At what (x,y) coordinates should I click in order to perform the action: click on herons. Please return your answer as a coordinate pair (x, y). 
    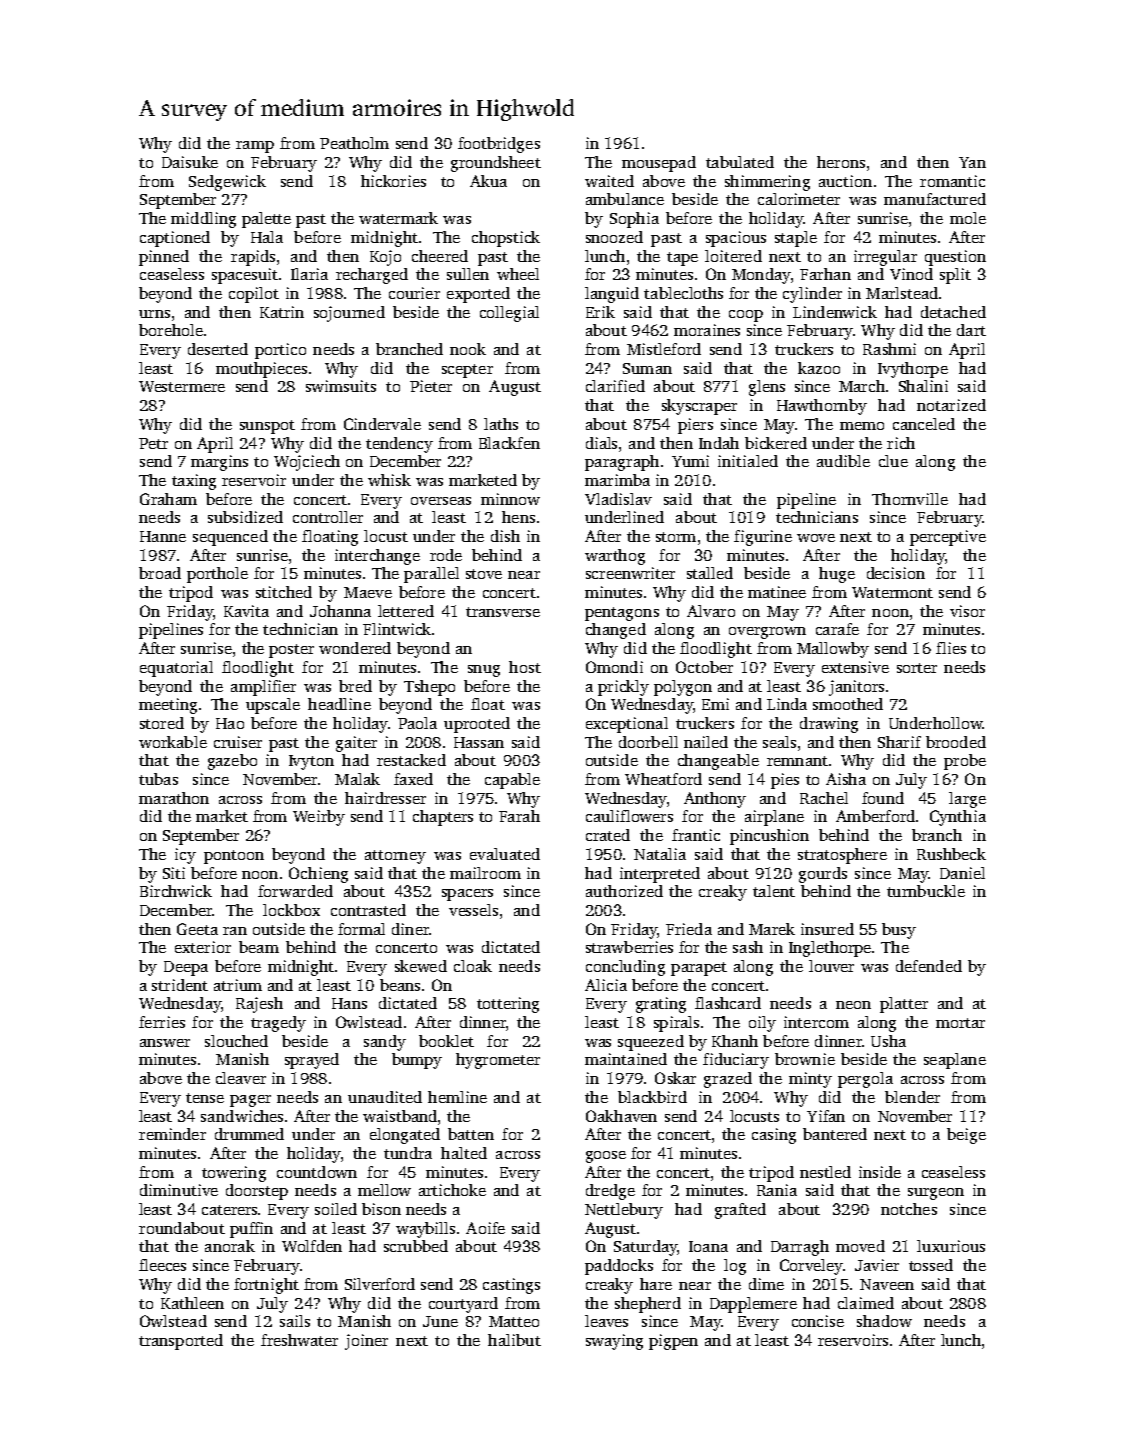
    Looking at the image, I should click on (841, 162).
